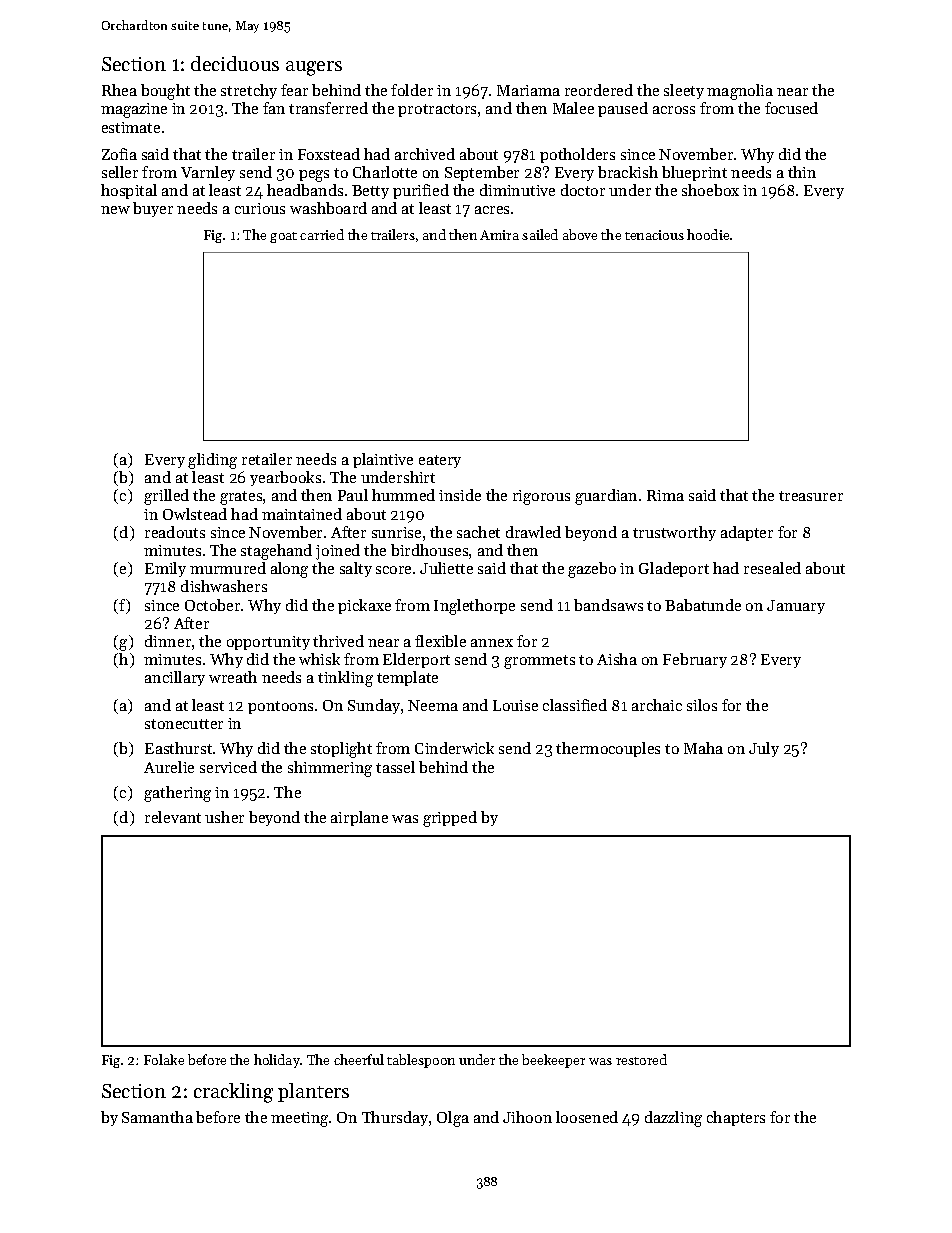 This screenshot has width=952, height=1233. Describe the element at coordinates (702, 705) in the screenshot. I see `silos` at that location.
